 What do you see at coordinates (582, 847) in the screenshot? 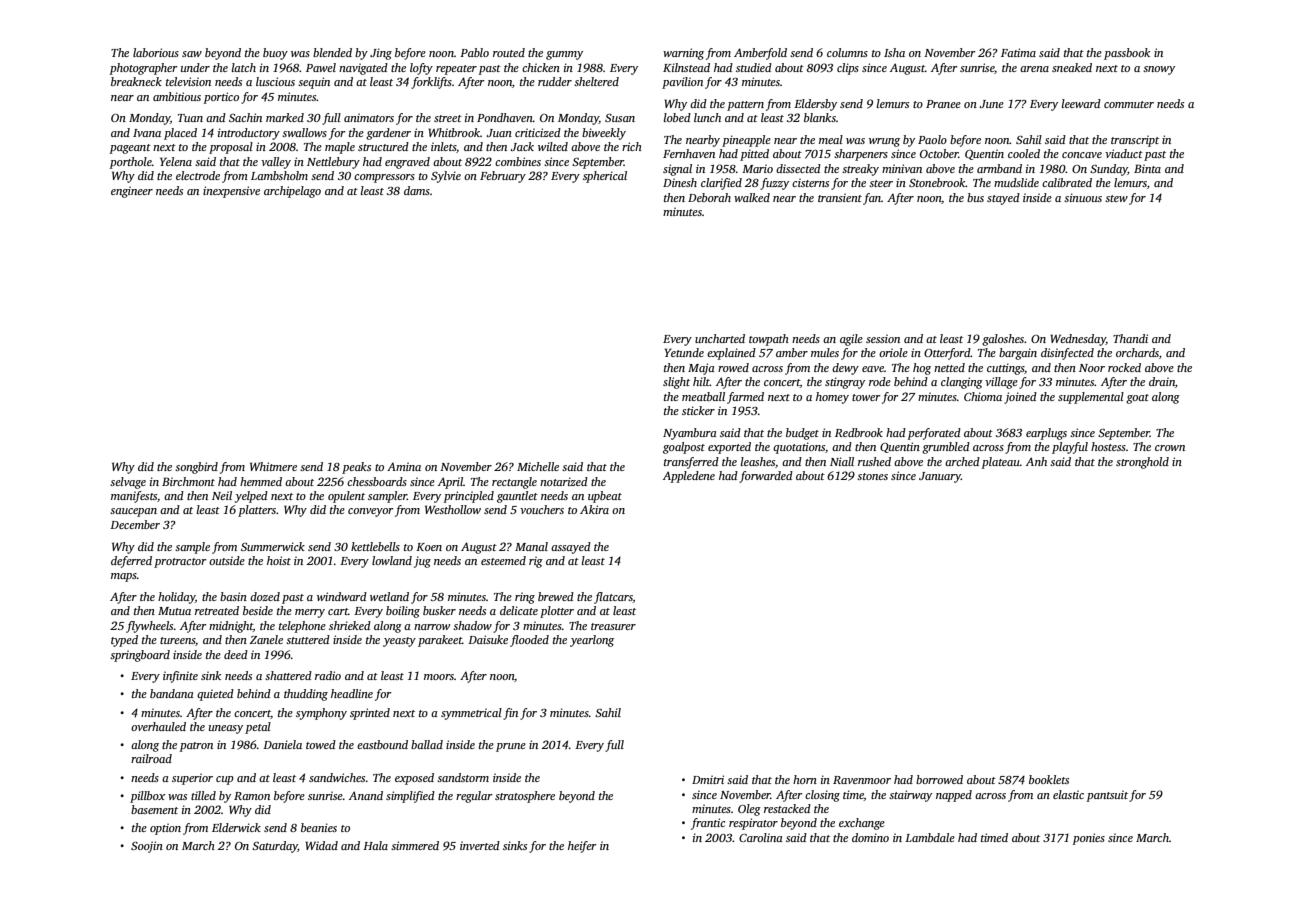
I see `heifer` at bounding box center [582, 847].
